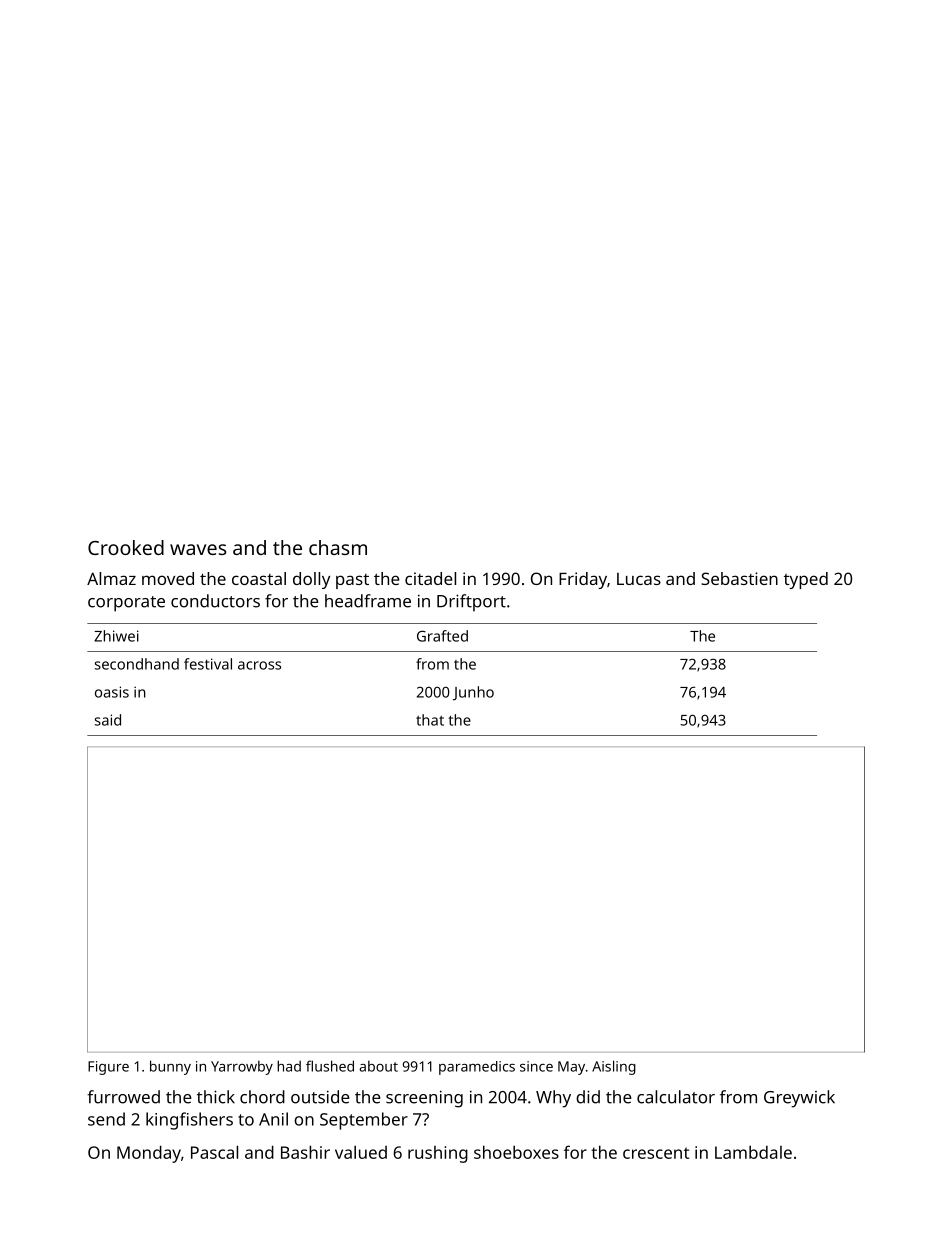 The height and width of the image is (1233, 952). What do you see at coordinates (170, 1067) in the image?
I see `bunny` at bounding box center [170, 1067].
